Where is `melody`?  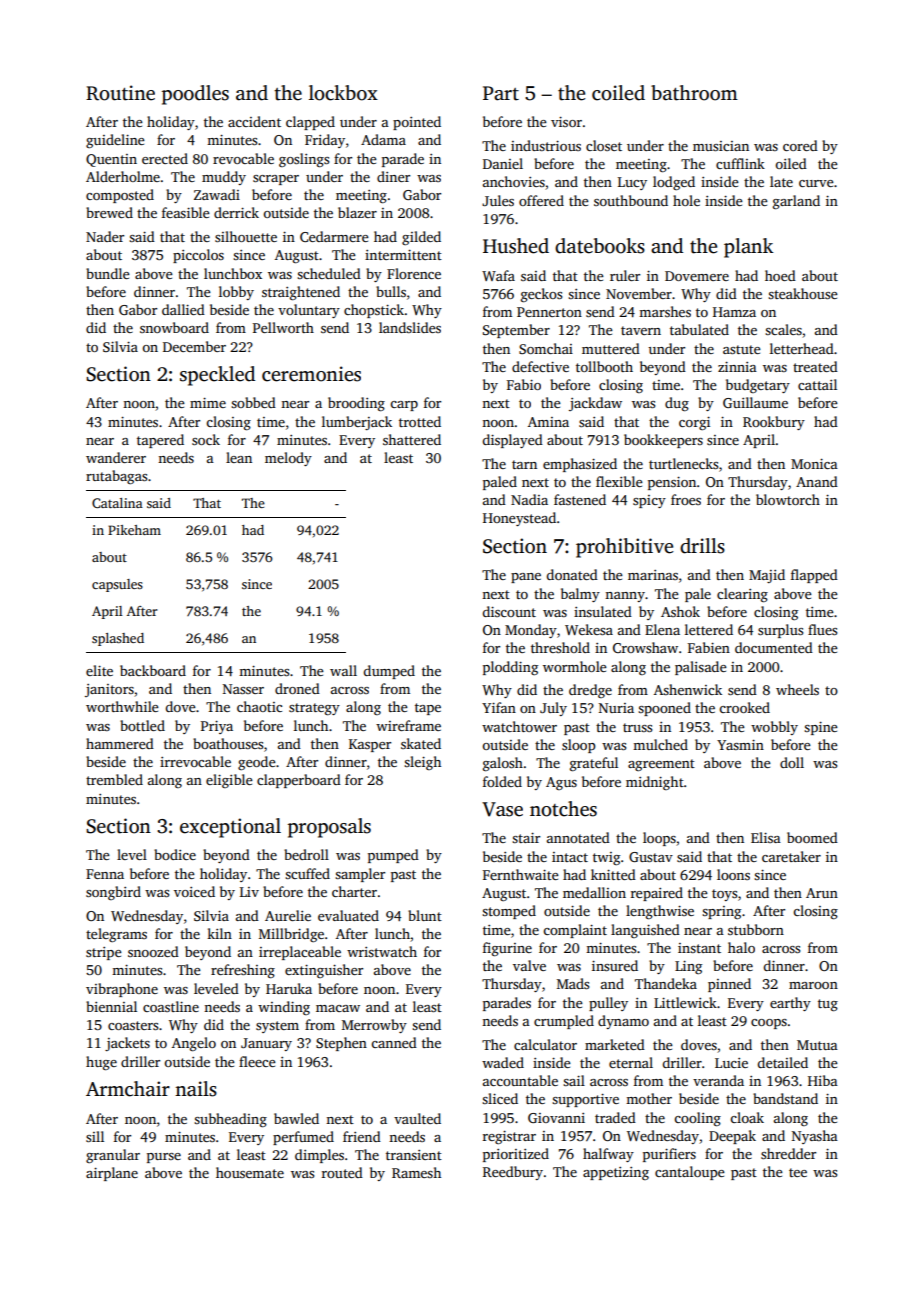
melody is located at coordinates (288, 459).
